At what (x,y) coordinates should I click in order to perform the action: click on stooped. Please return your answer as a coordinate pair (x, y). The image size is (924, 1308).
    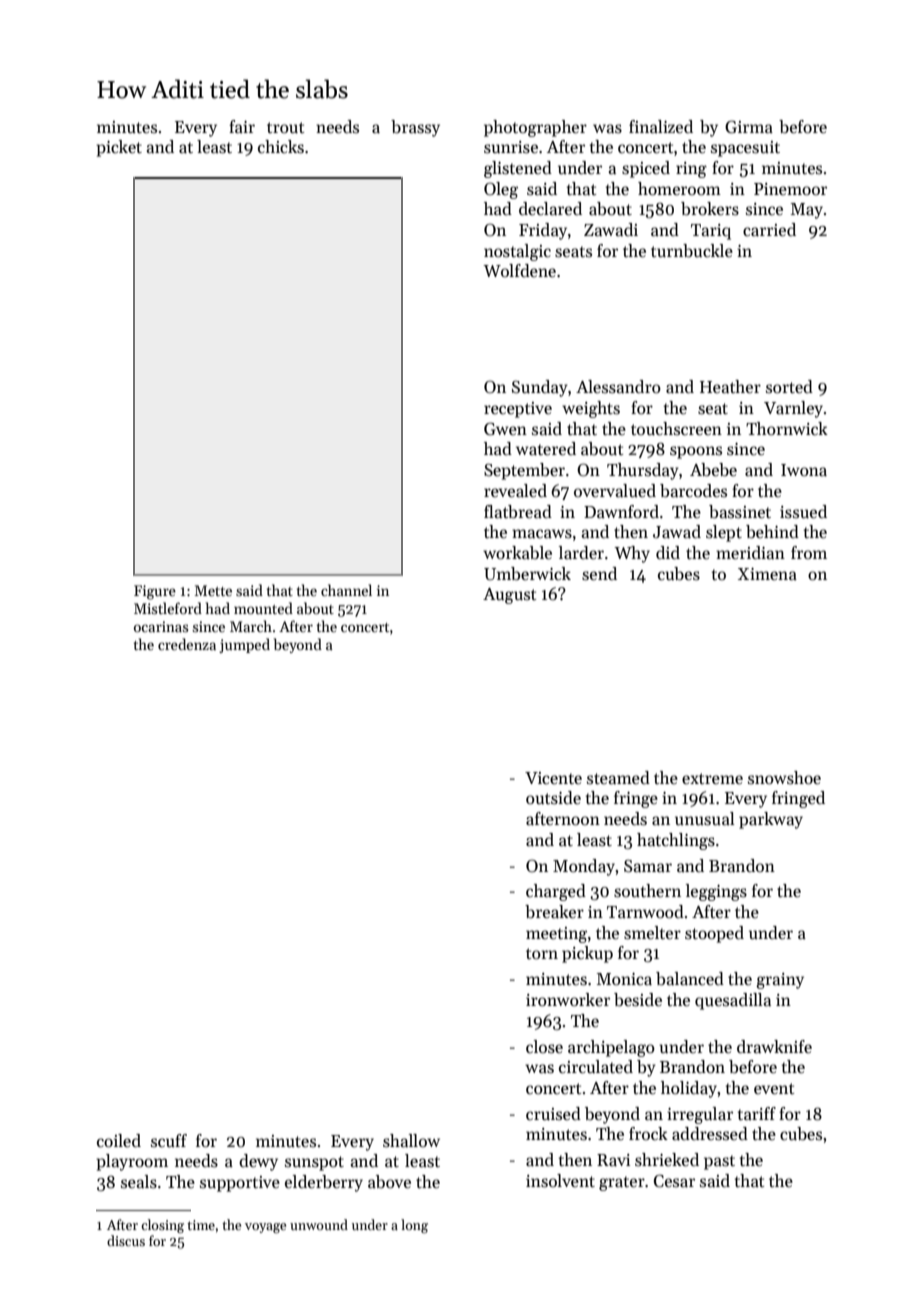
    Looking at the image, I should click on (714, 934).
